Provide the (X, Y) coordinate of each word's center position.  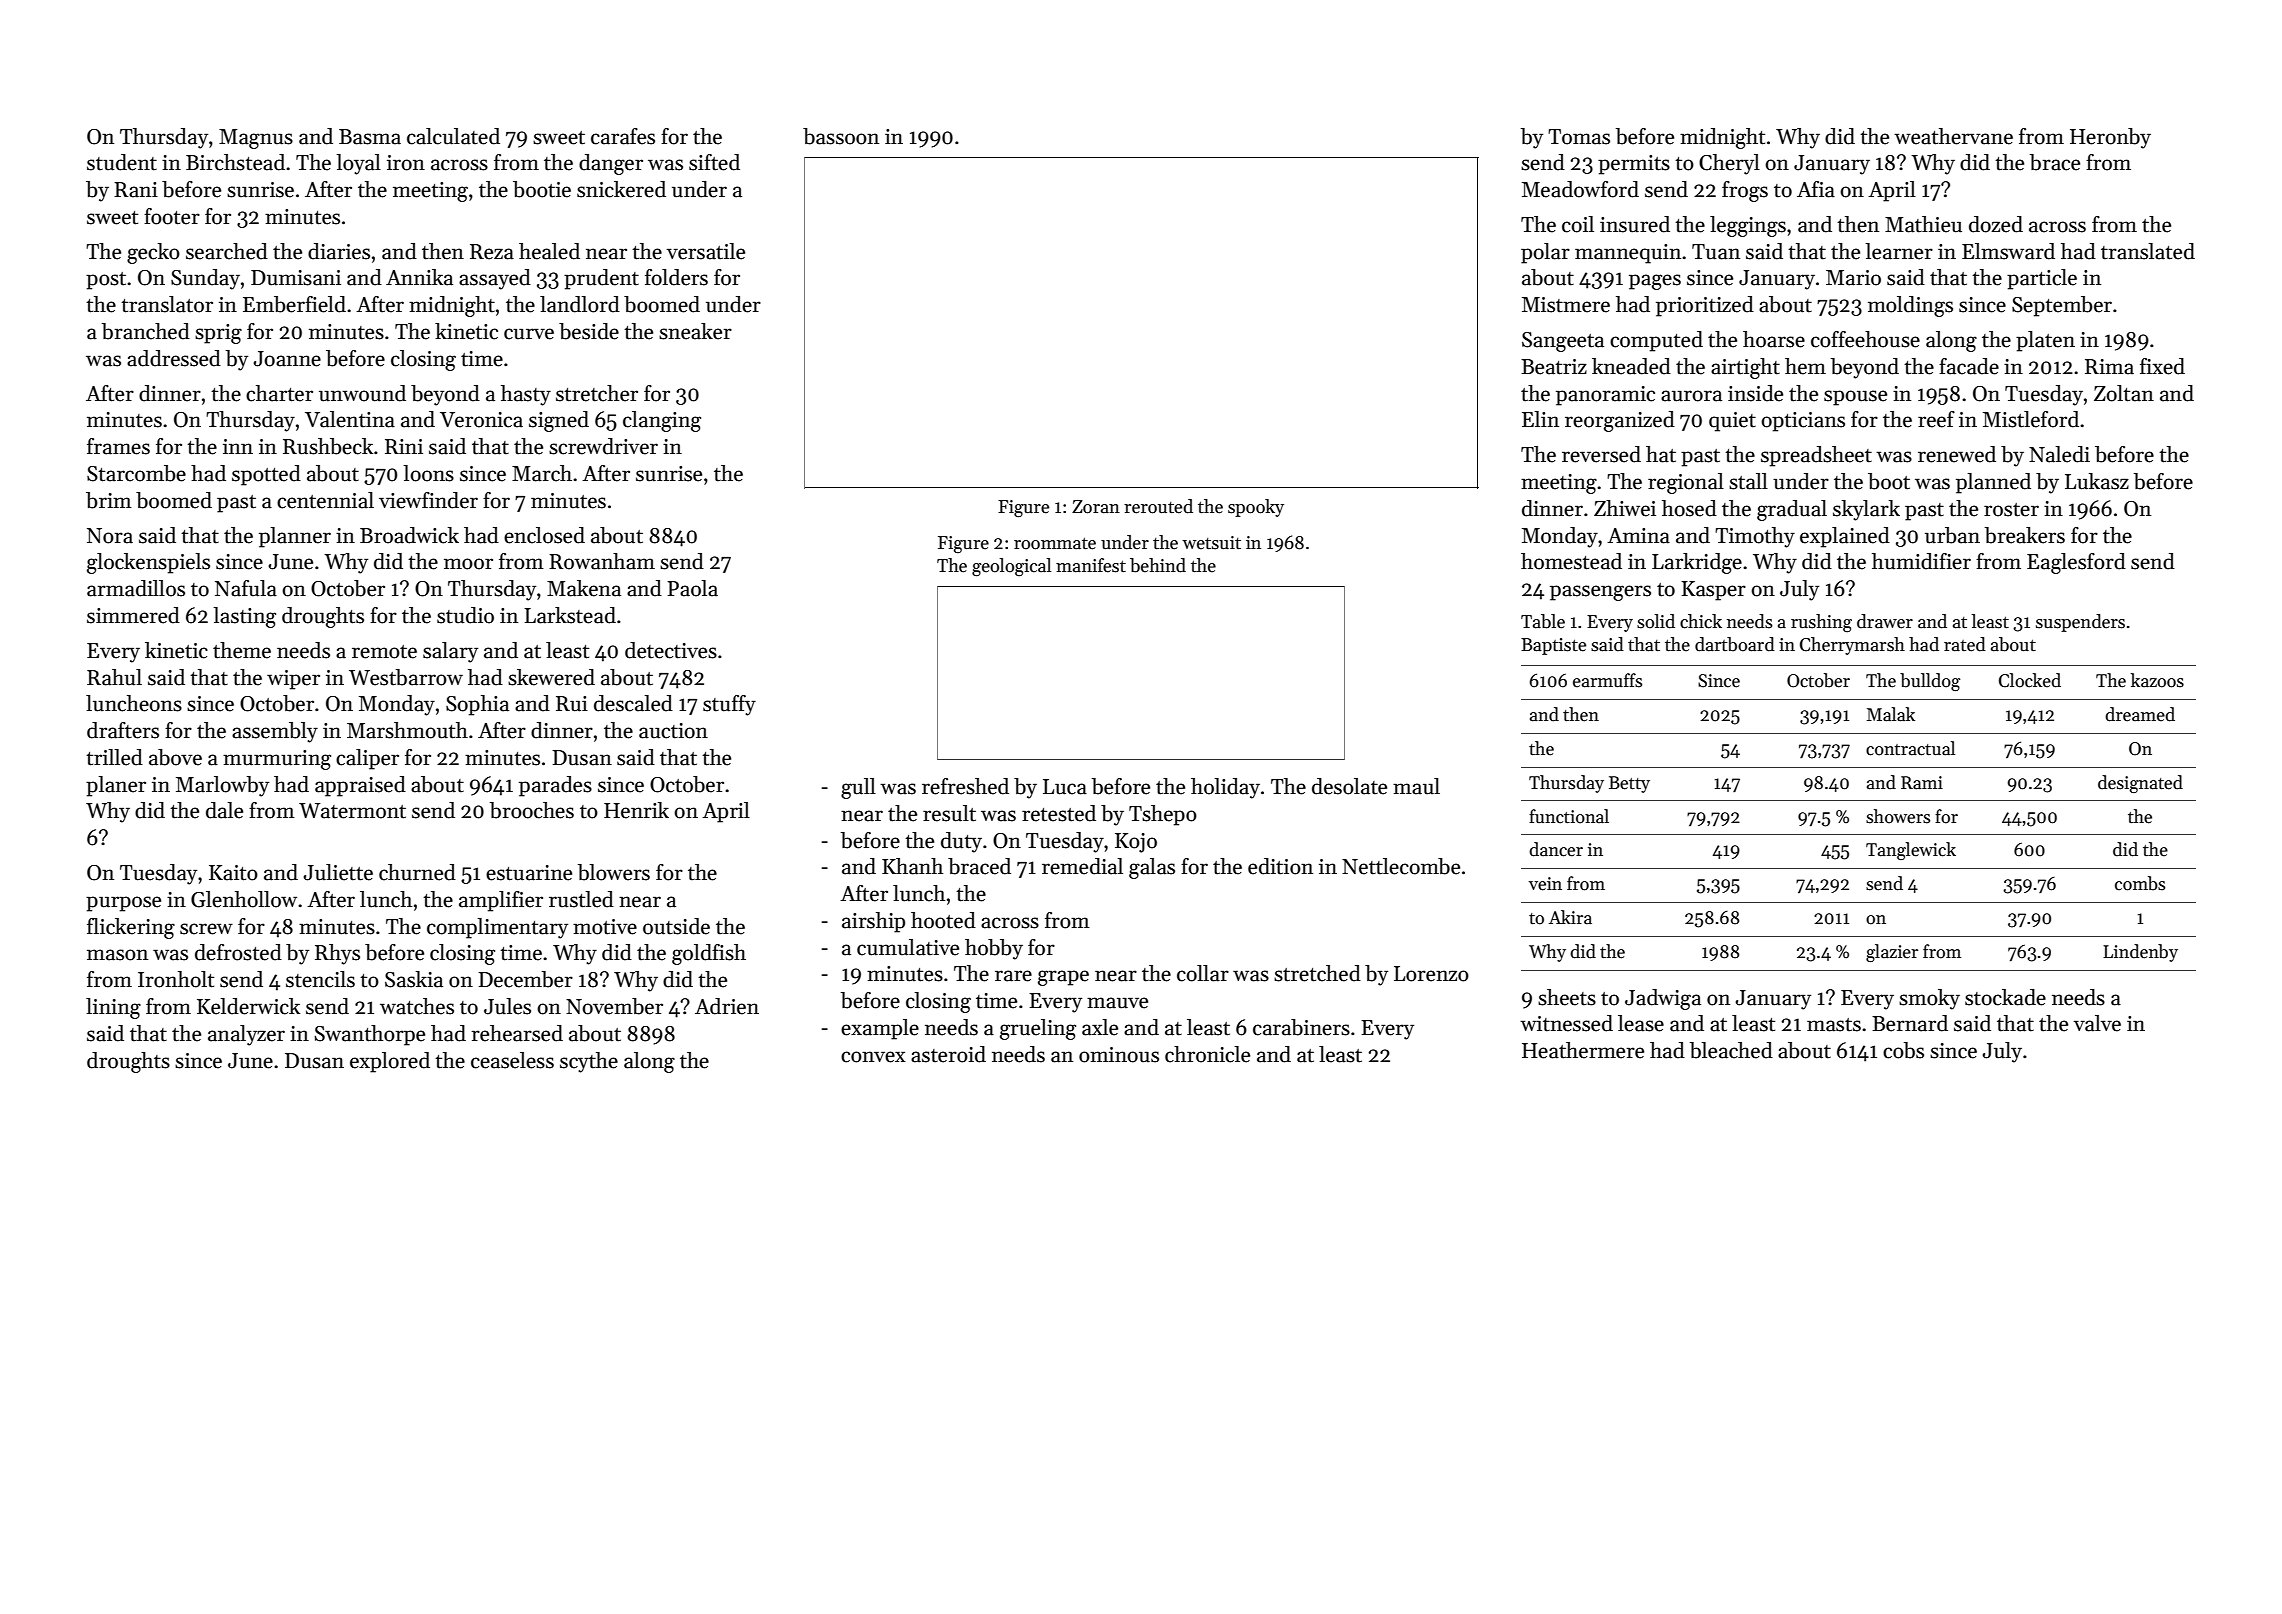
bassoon (841, 136)
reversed (1601, 454)
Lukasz (2097, 481)
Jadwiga (1663, 999)
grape (1063, 978)
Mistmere (1566, 305)
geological (1011, 567)
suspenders (2080, 623)
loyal (359, 164)
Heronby (2110, 138)
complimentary (497, 928)
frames (118, 446)
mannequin (1628, 254)
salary (450, 652)
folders (676, 277)
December (525, 979)
